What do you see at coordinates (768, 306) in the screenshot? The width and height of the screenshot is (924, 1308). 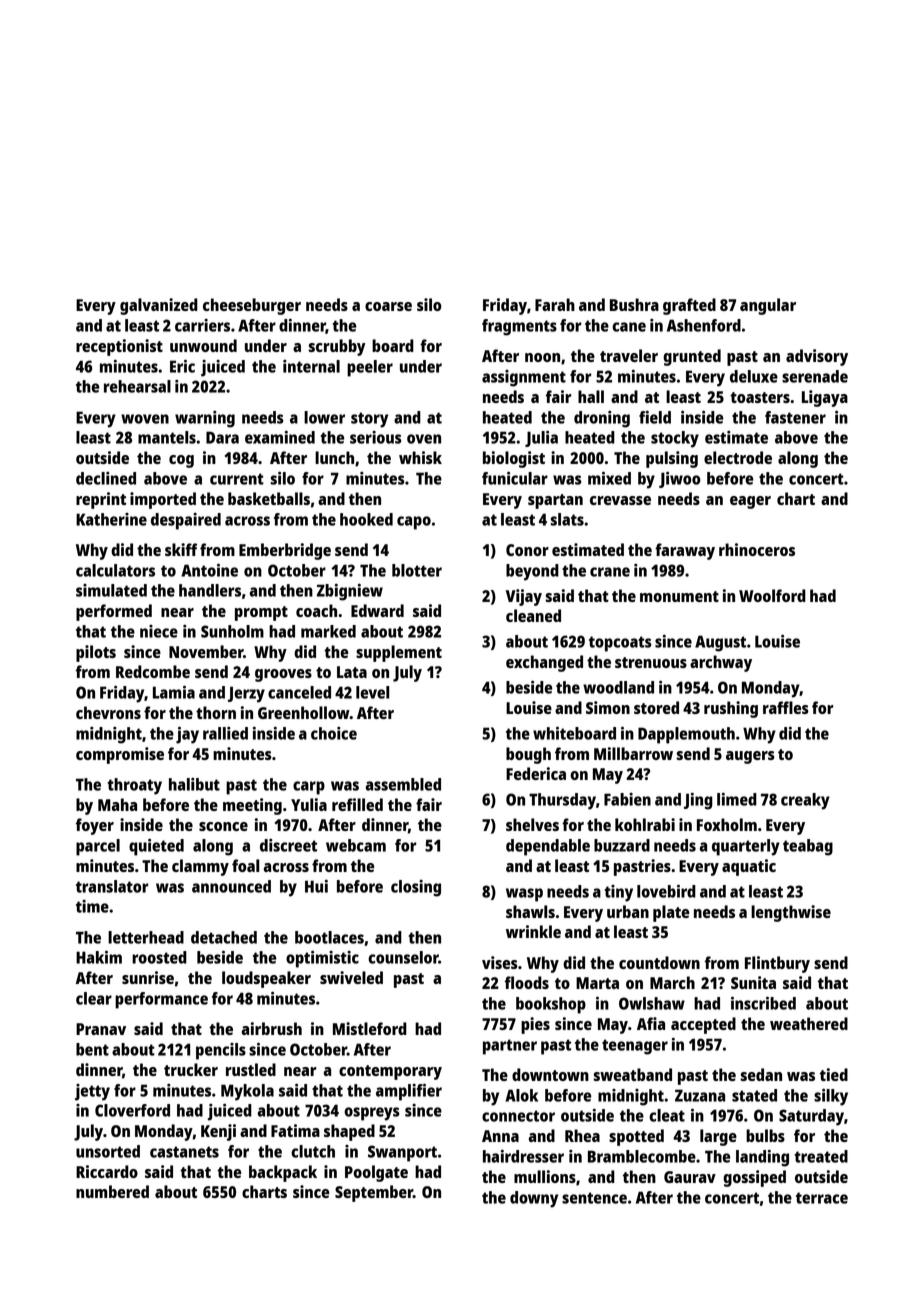 I see `angular` at bounding box center [768, 306].
